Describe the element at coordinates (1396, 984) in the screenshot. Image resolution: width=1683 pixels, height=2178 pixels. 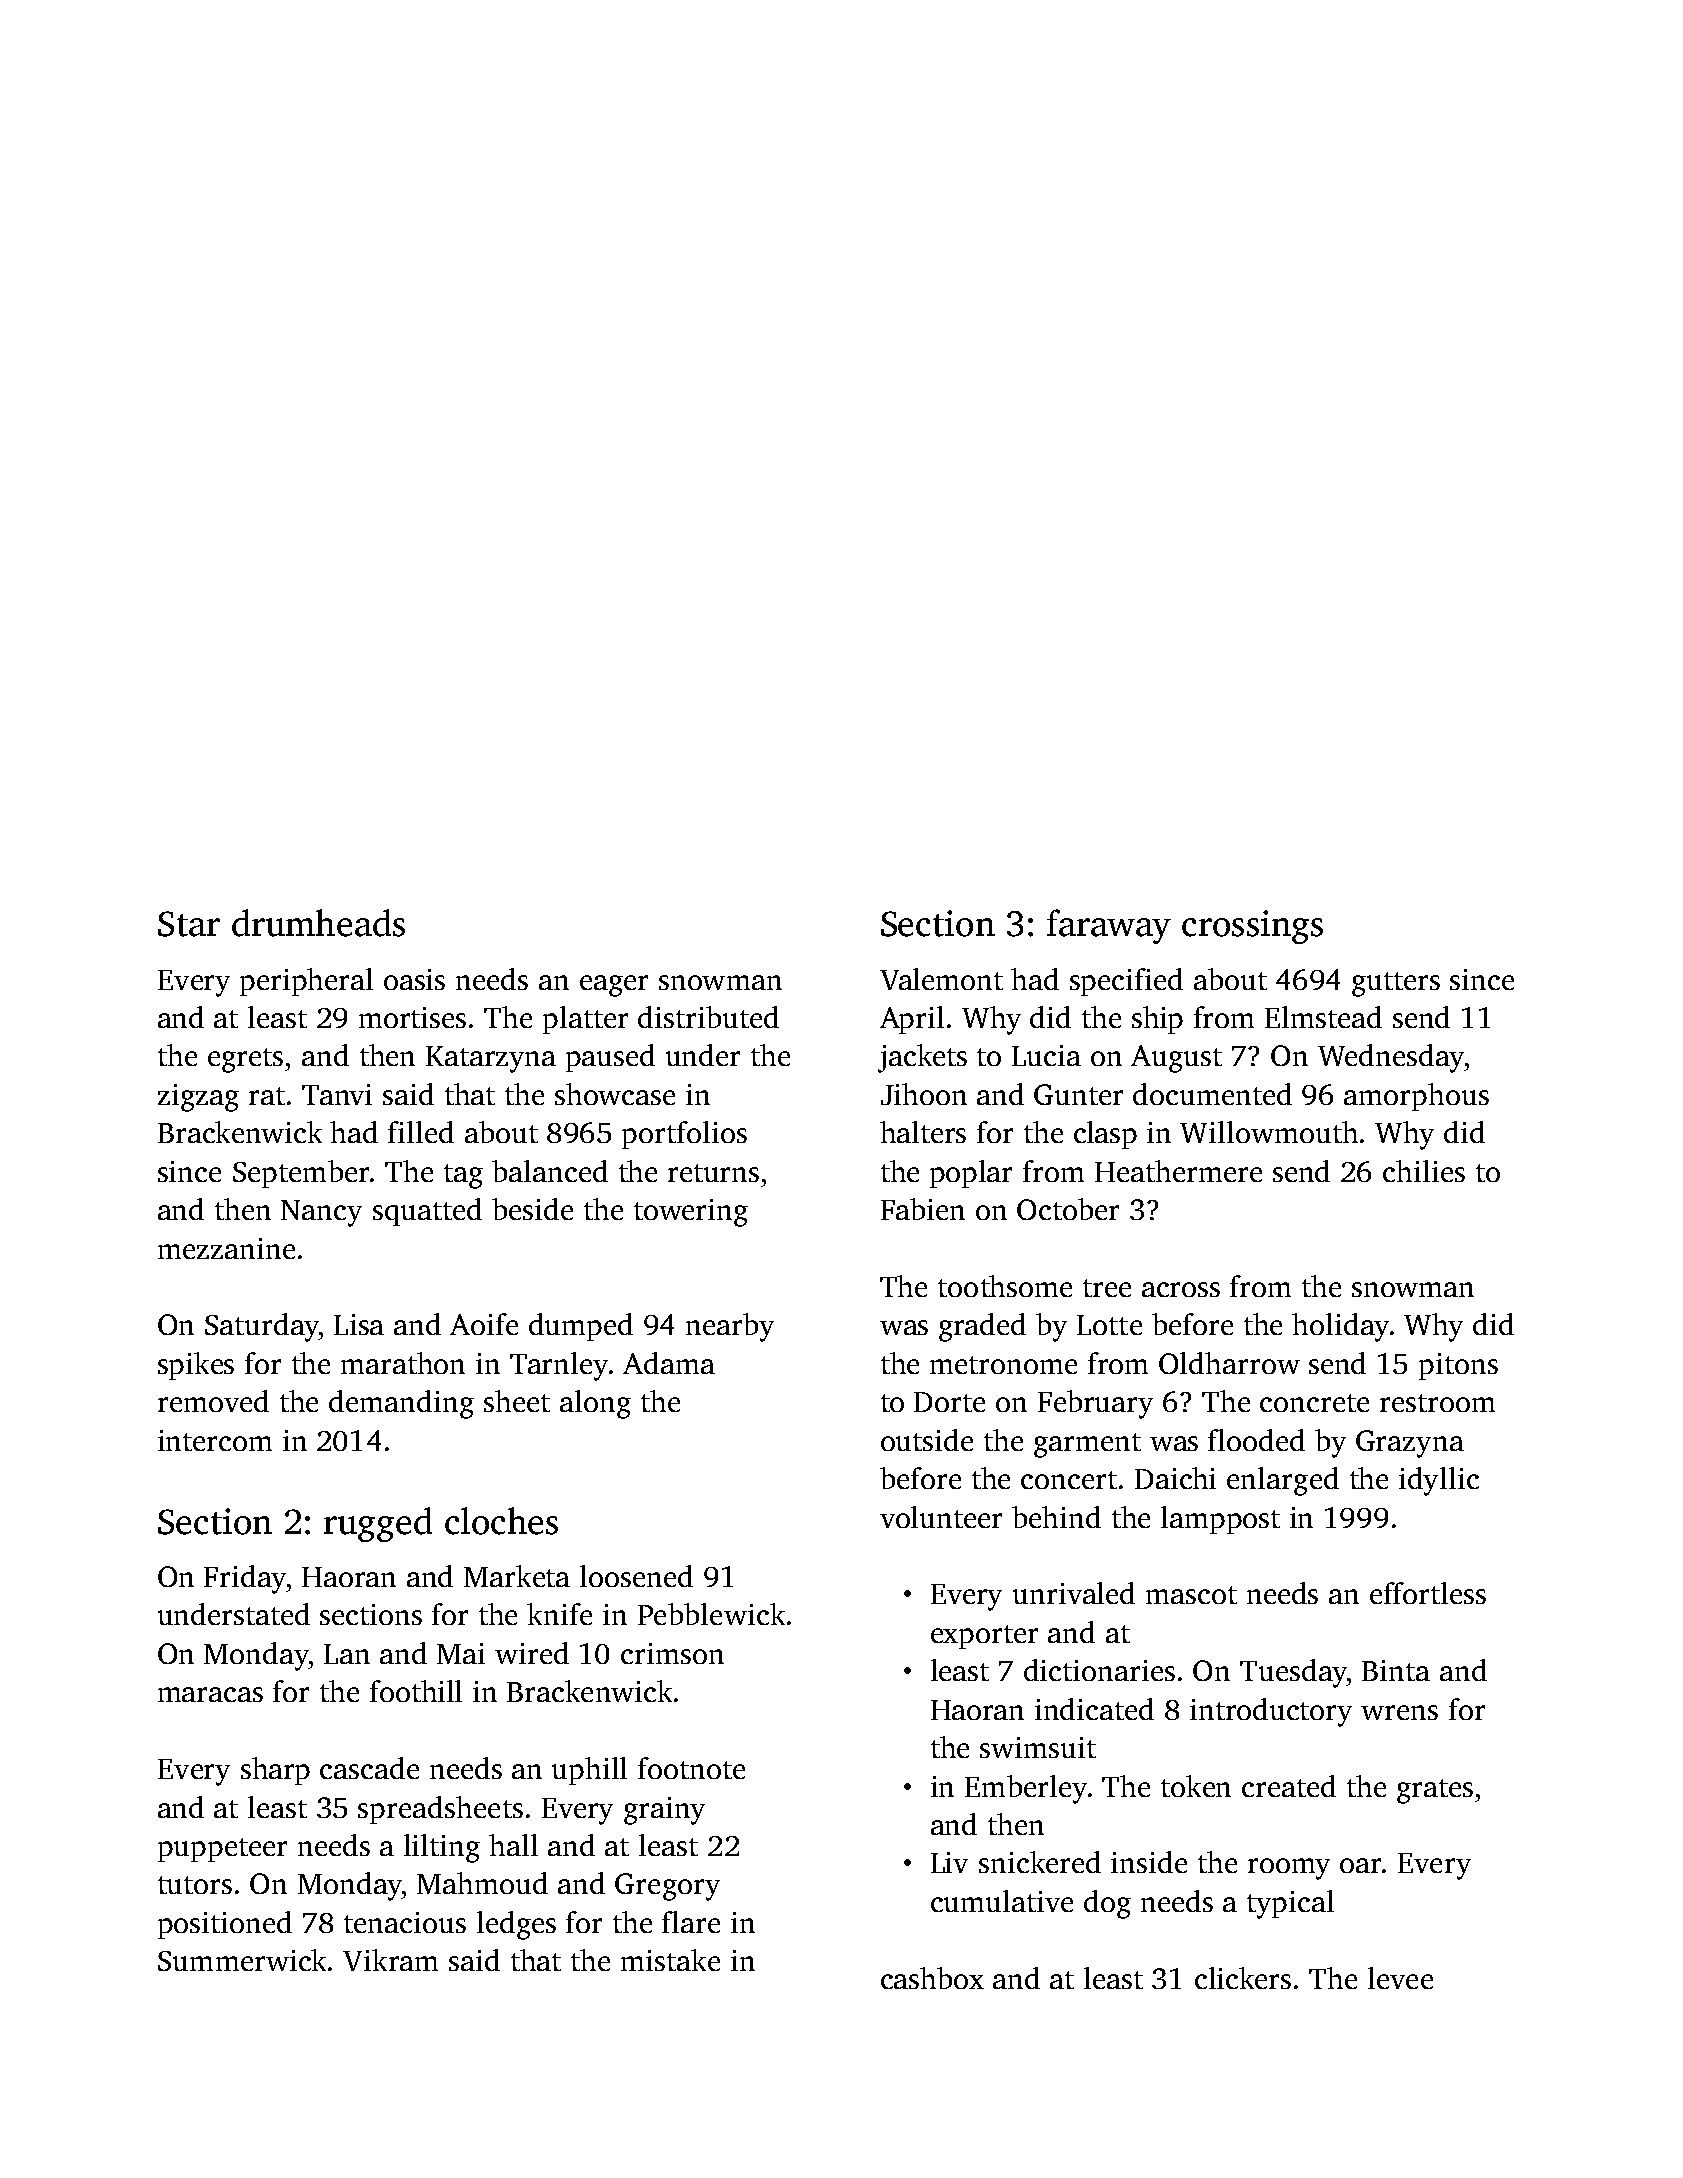
I see `gutters` at that location.
